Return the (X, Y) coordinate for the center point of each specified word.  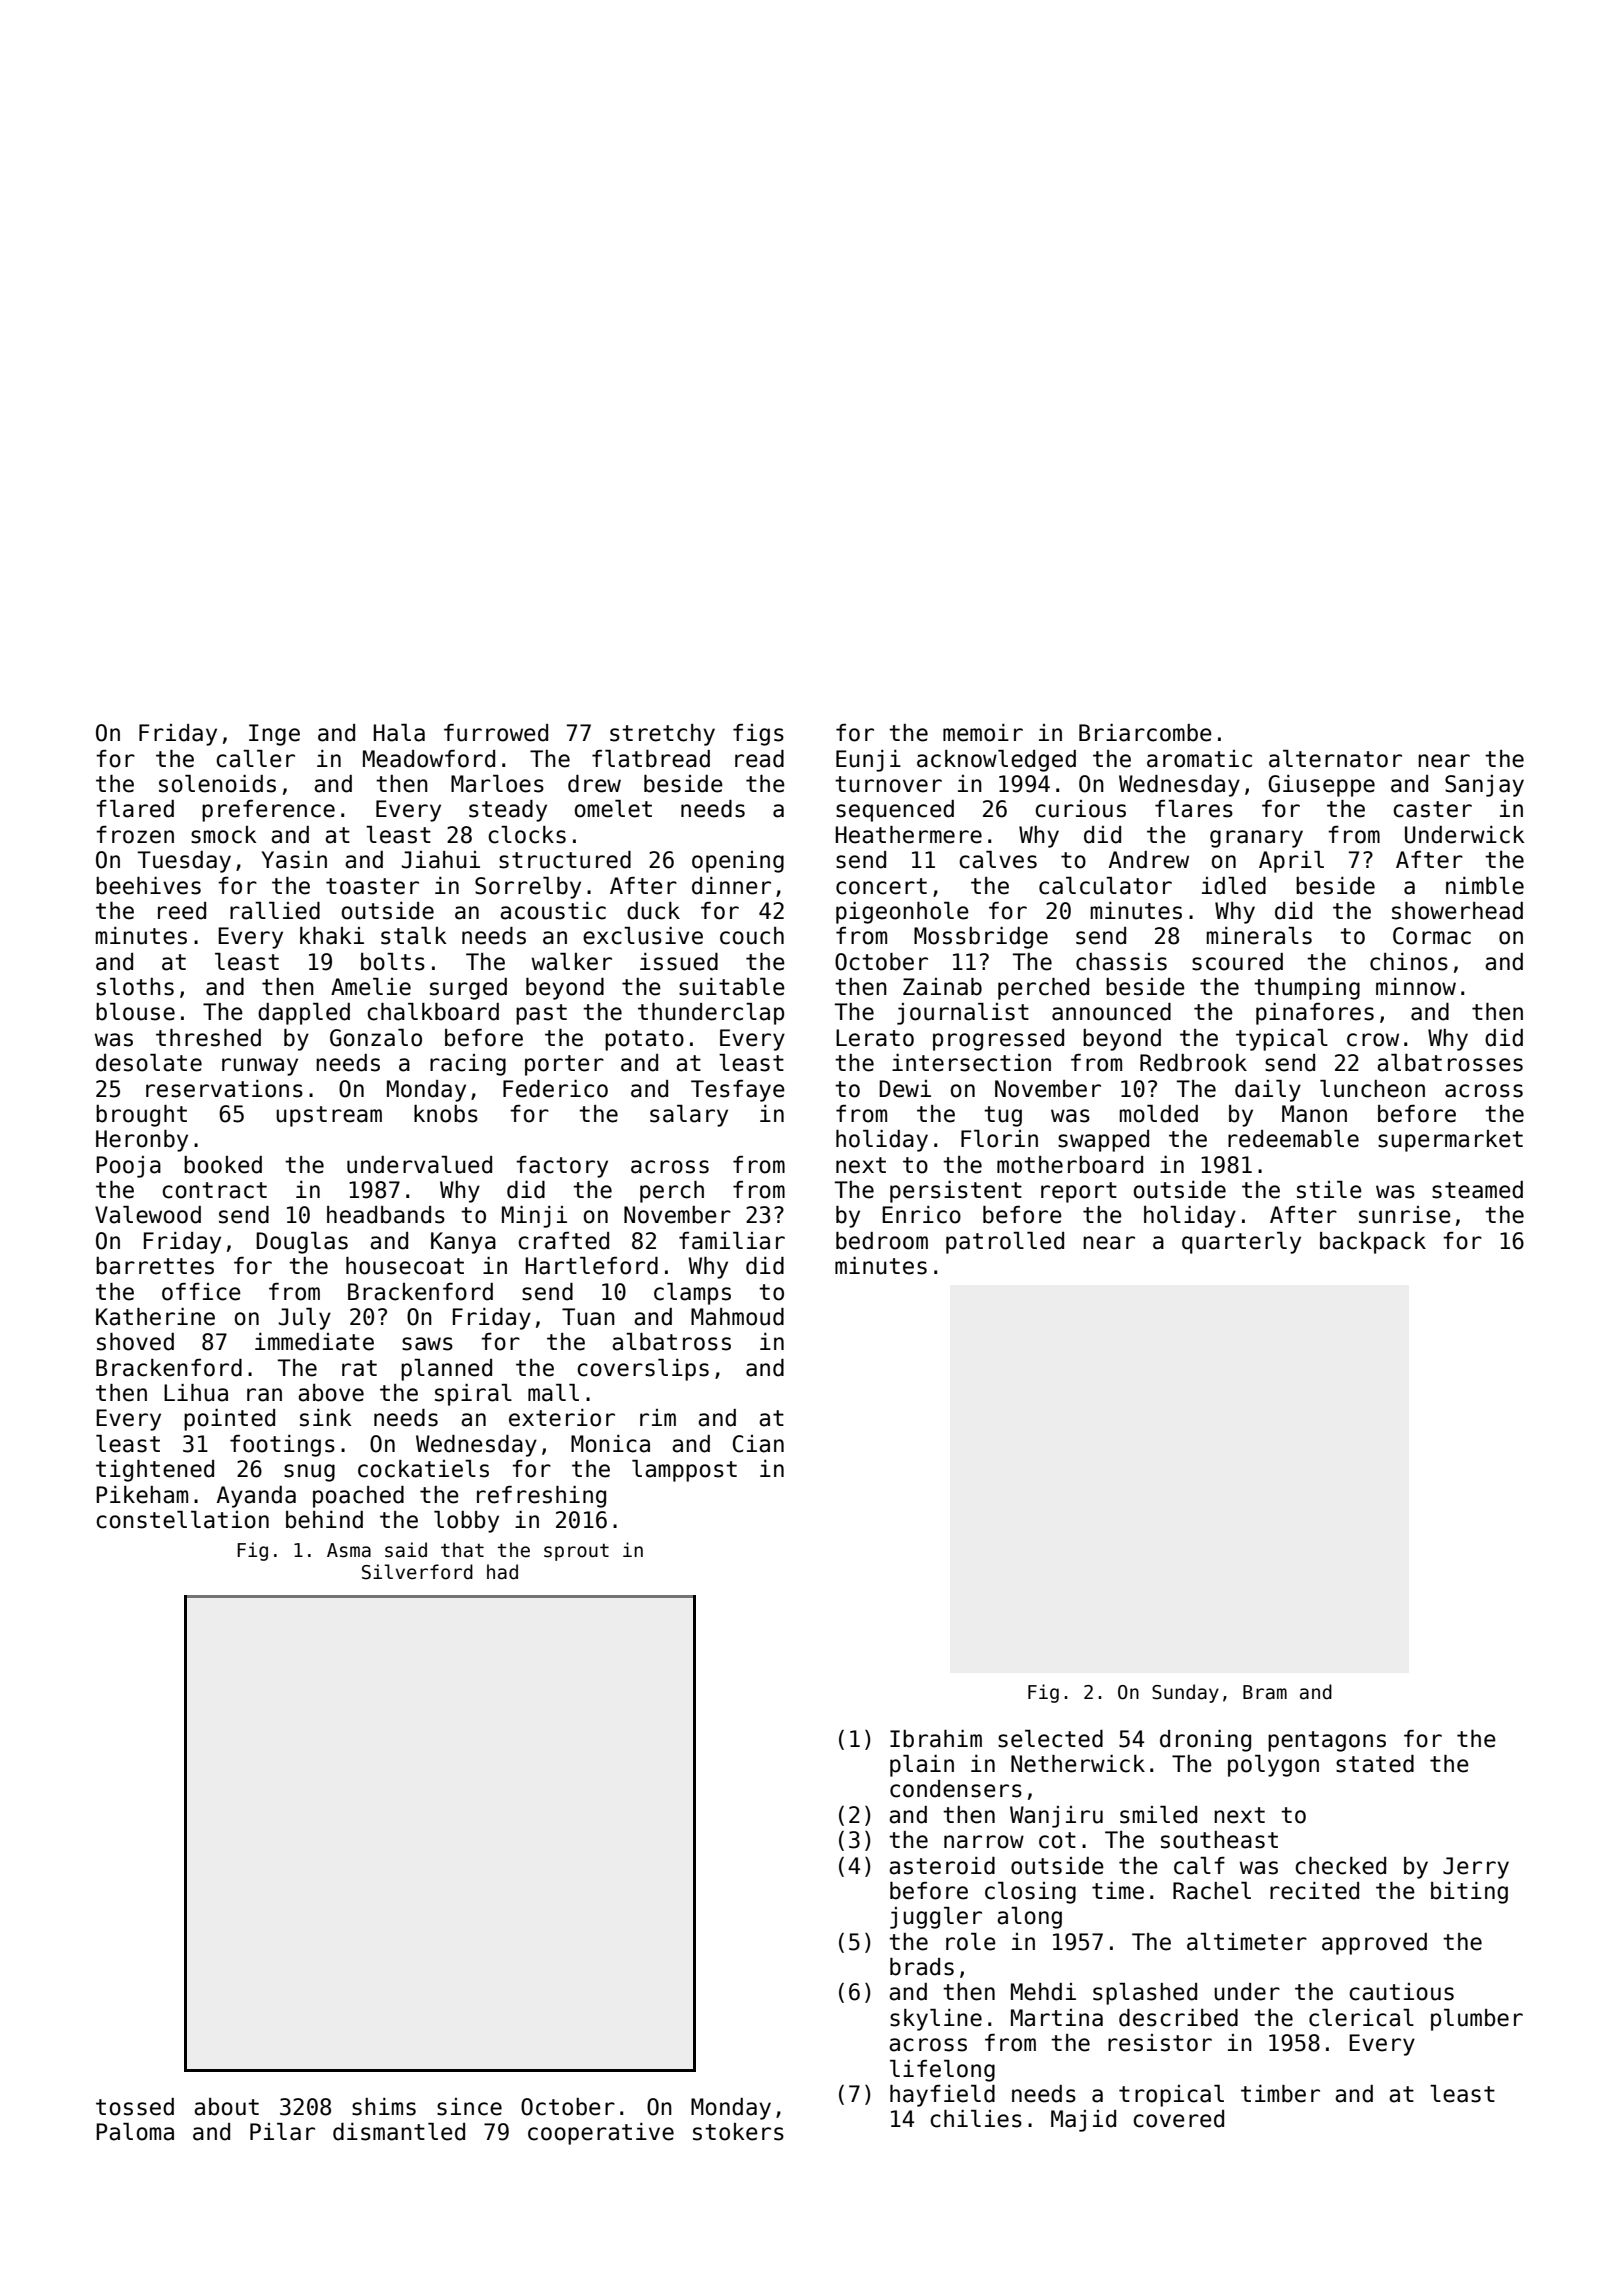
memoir (983, 733)
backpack (1373, 1243)
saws (427, 1344)
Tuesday (184, 862)
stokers (738, 2132)
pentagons (1327, 1741)
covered (1178, 2119)
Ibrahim (936, 1739)
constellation (182, 1520)
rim (658, 1417)
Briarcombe (1145, 733)
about (226, 2107)
